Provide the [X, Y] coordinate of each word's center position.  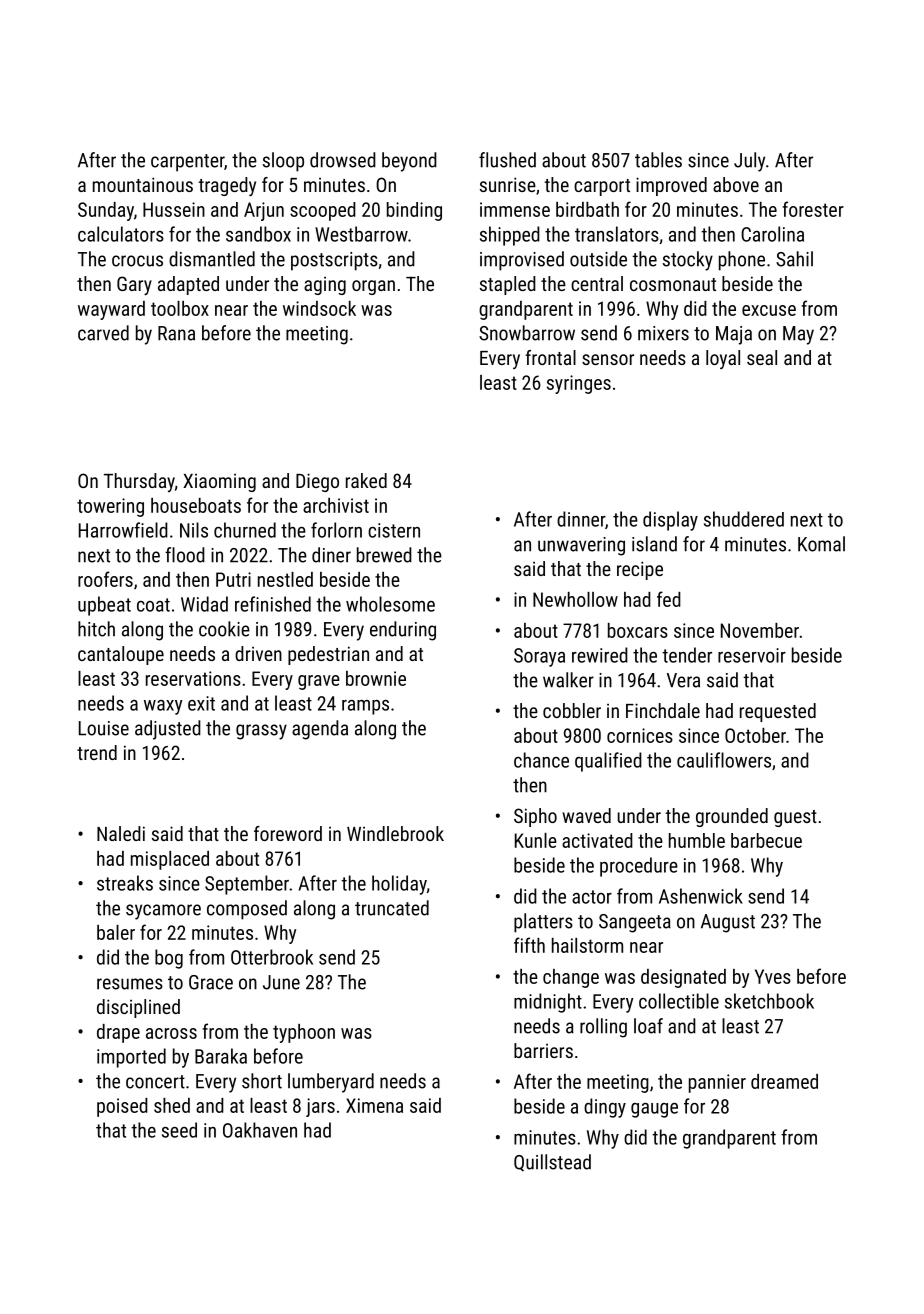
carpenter [187, 163]
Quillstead [552, 1163]
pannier [717, 1083]
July [749, 162]
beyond [409, 162]
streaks [125, 883]
